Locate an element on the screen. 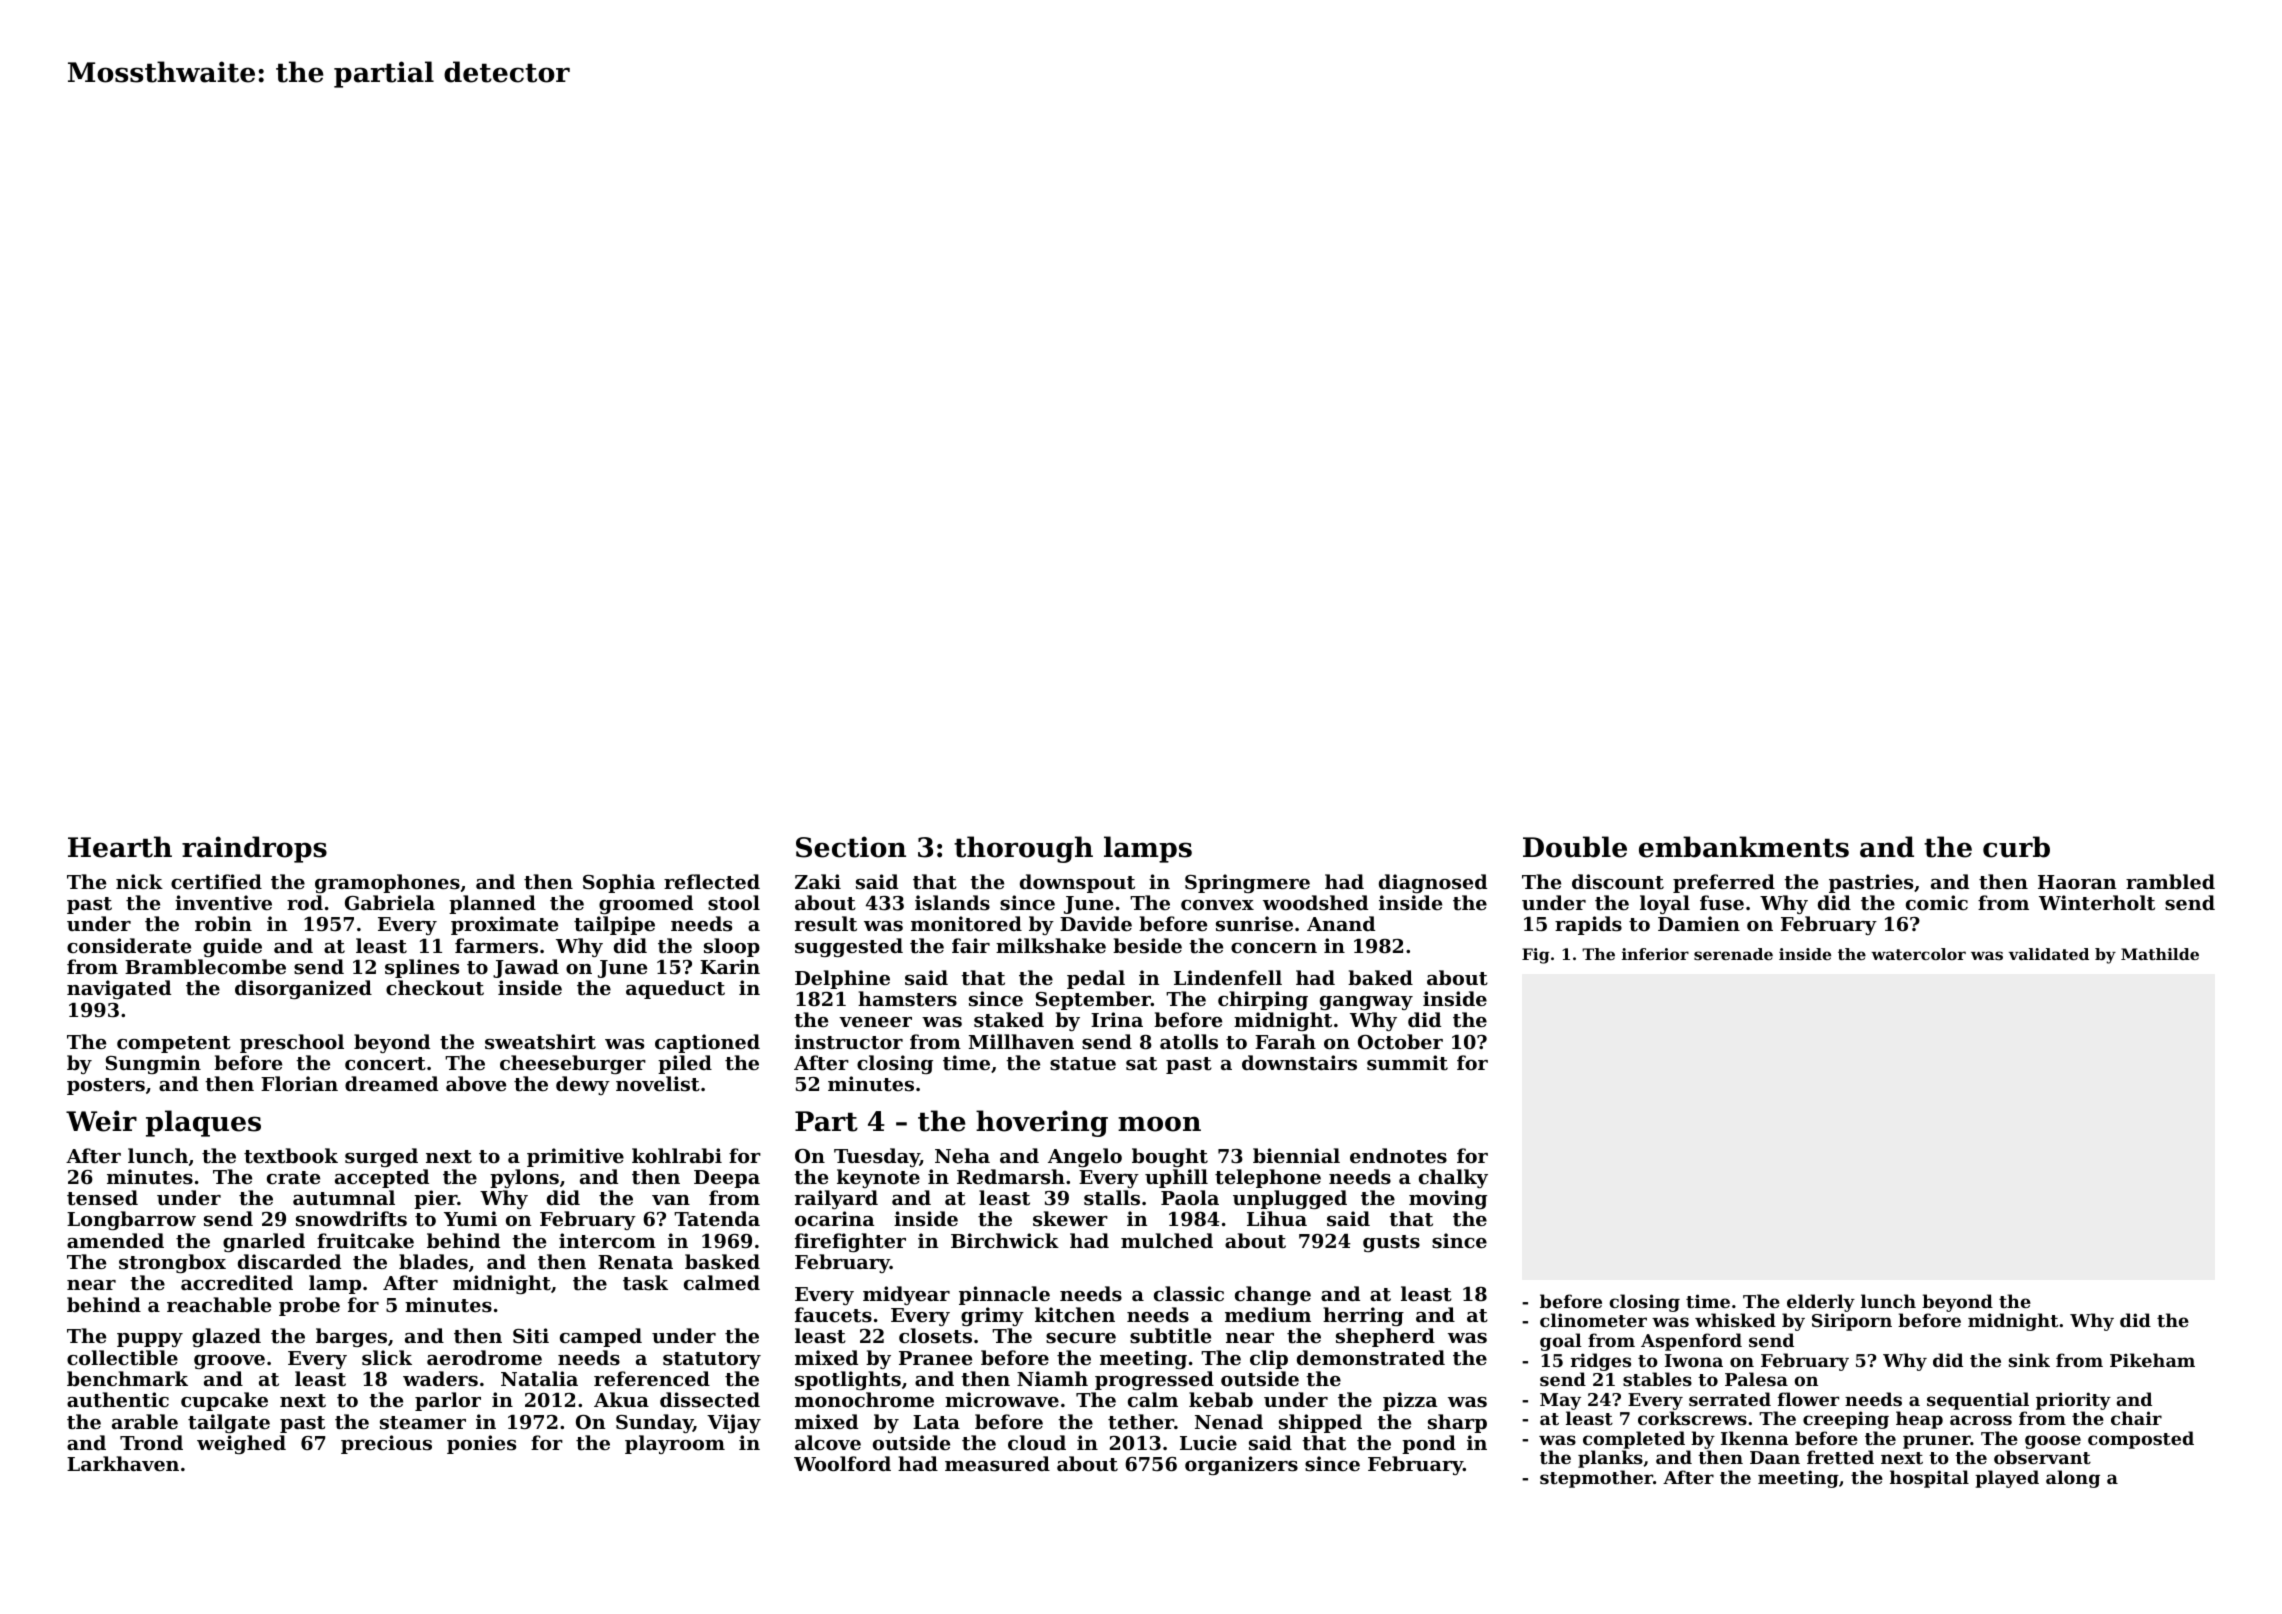  downstairs is located at coordinates (1299, 1062).
